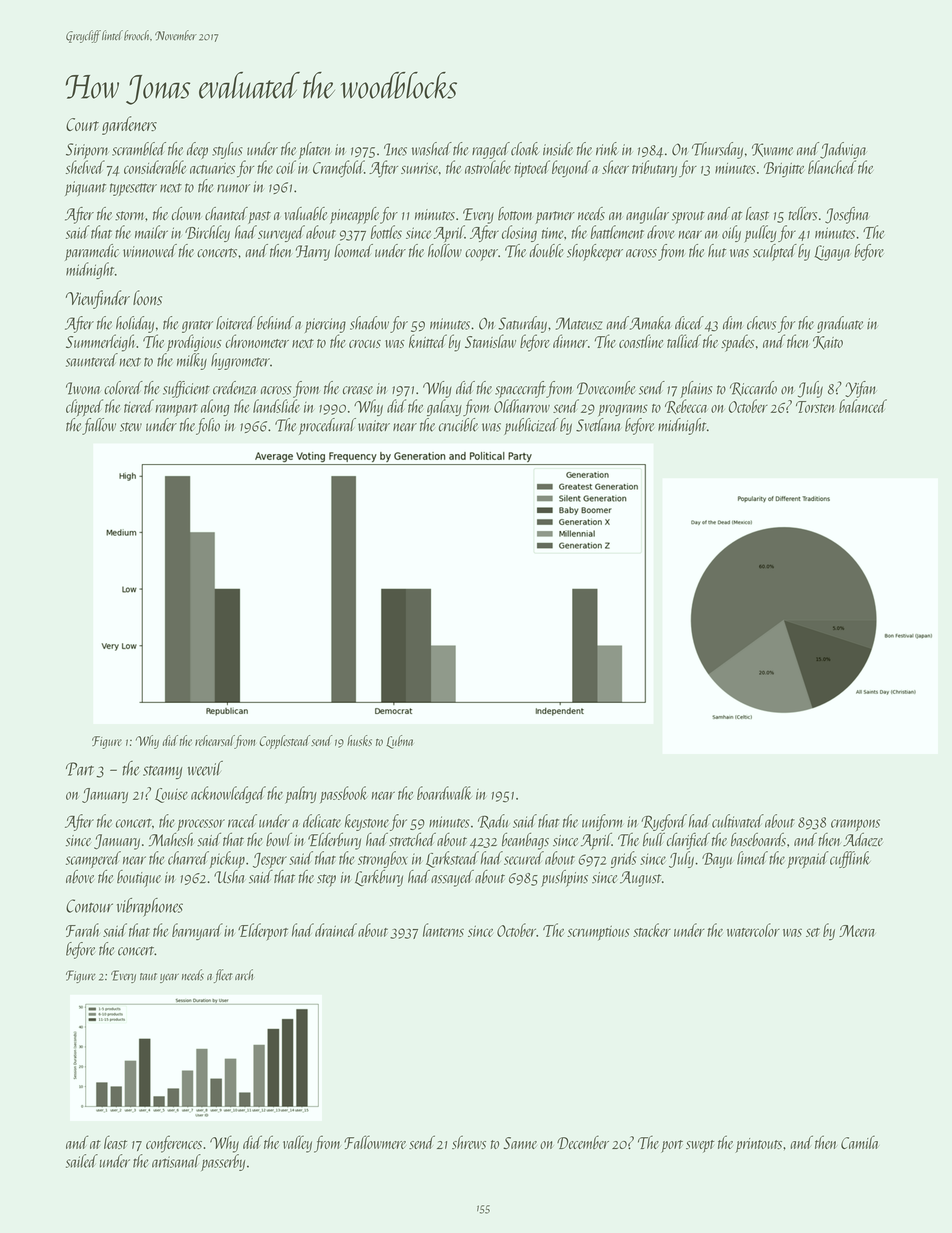 The height and width of the screenshot is (1233, 952). What do you see at coordinates (297, 1144) in the screenshot?
I see `valley` at bounding box center [297, 1144].
